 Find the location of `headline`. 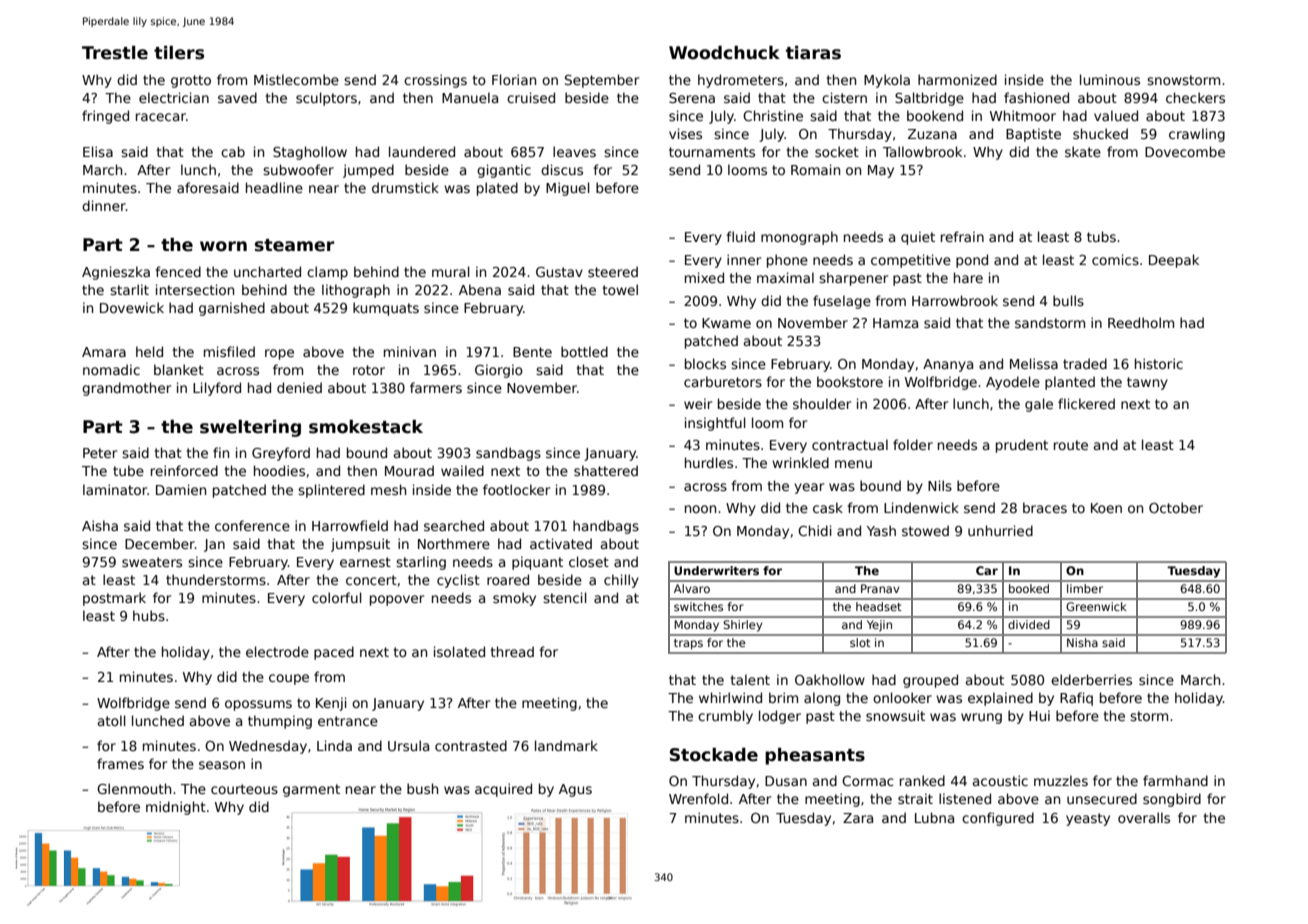

headline is located at coordinates (274, 187).
